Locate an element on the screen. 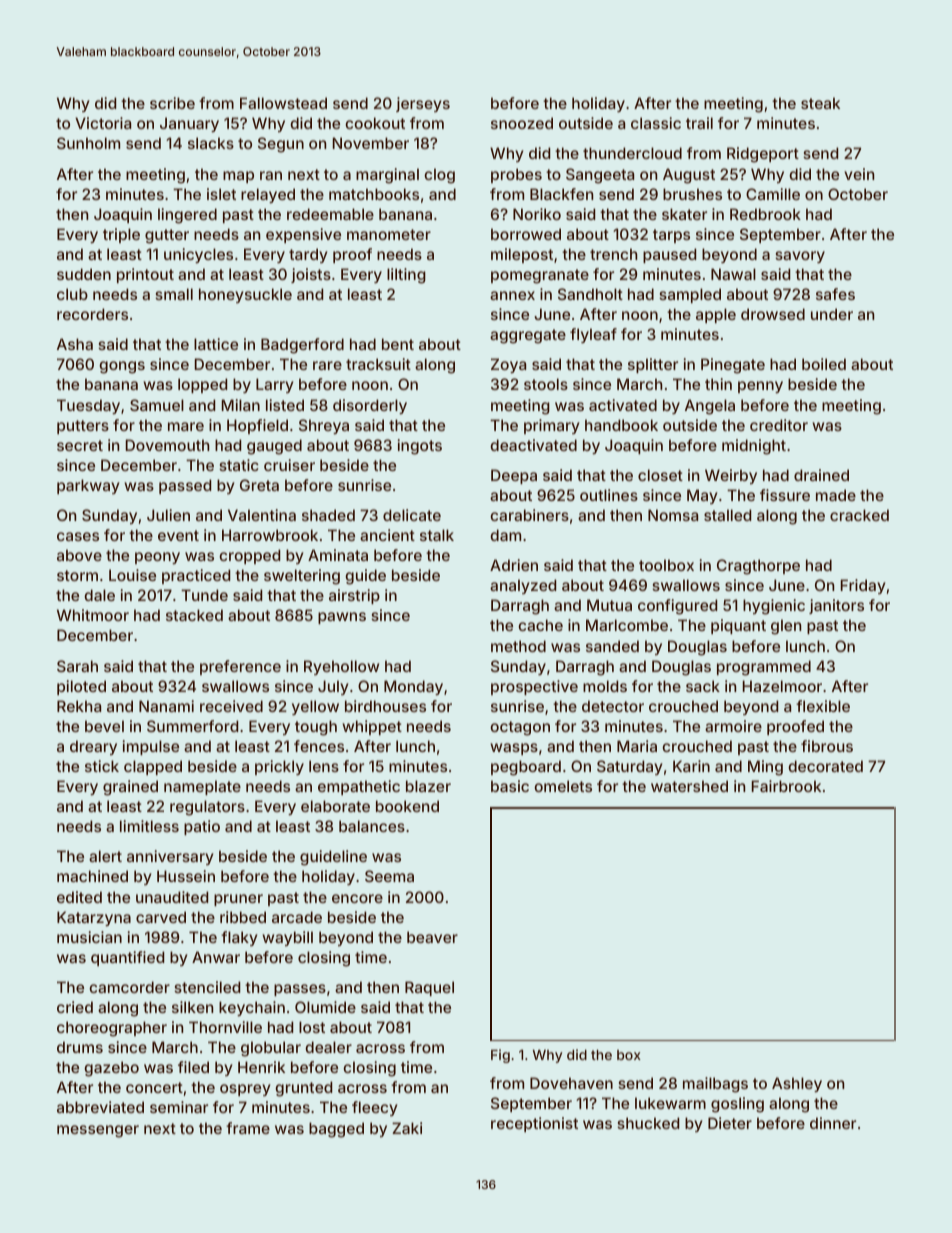 The height and width of the screenshot is (1233, 952). vein is located at coordinates (859, 174).
